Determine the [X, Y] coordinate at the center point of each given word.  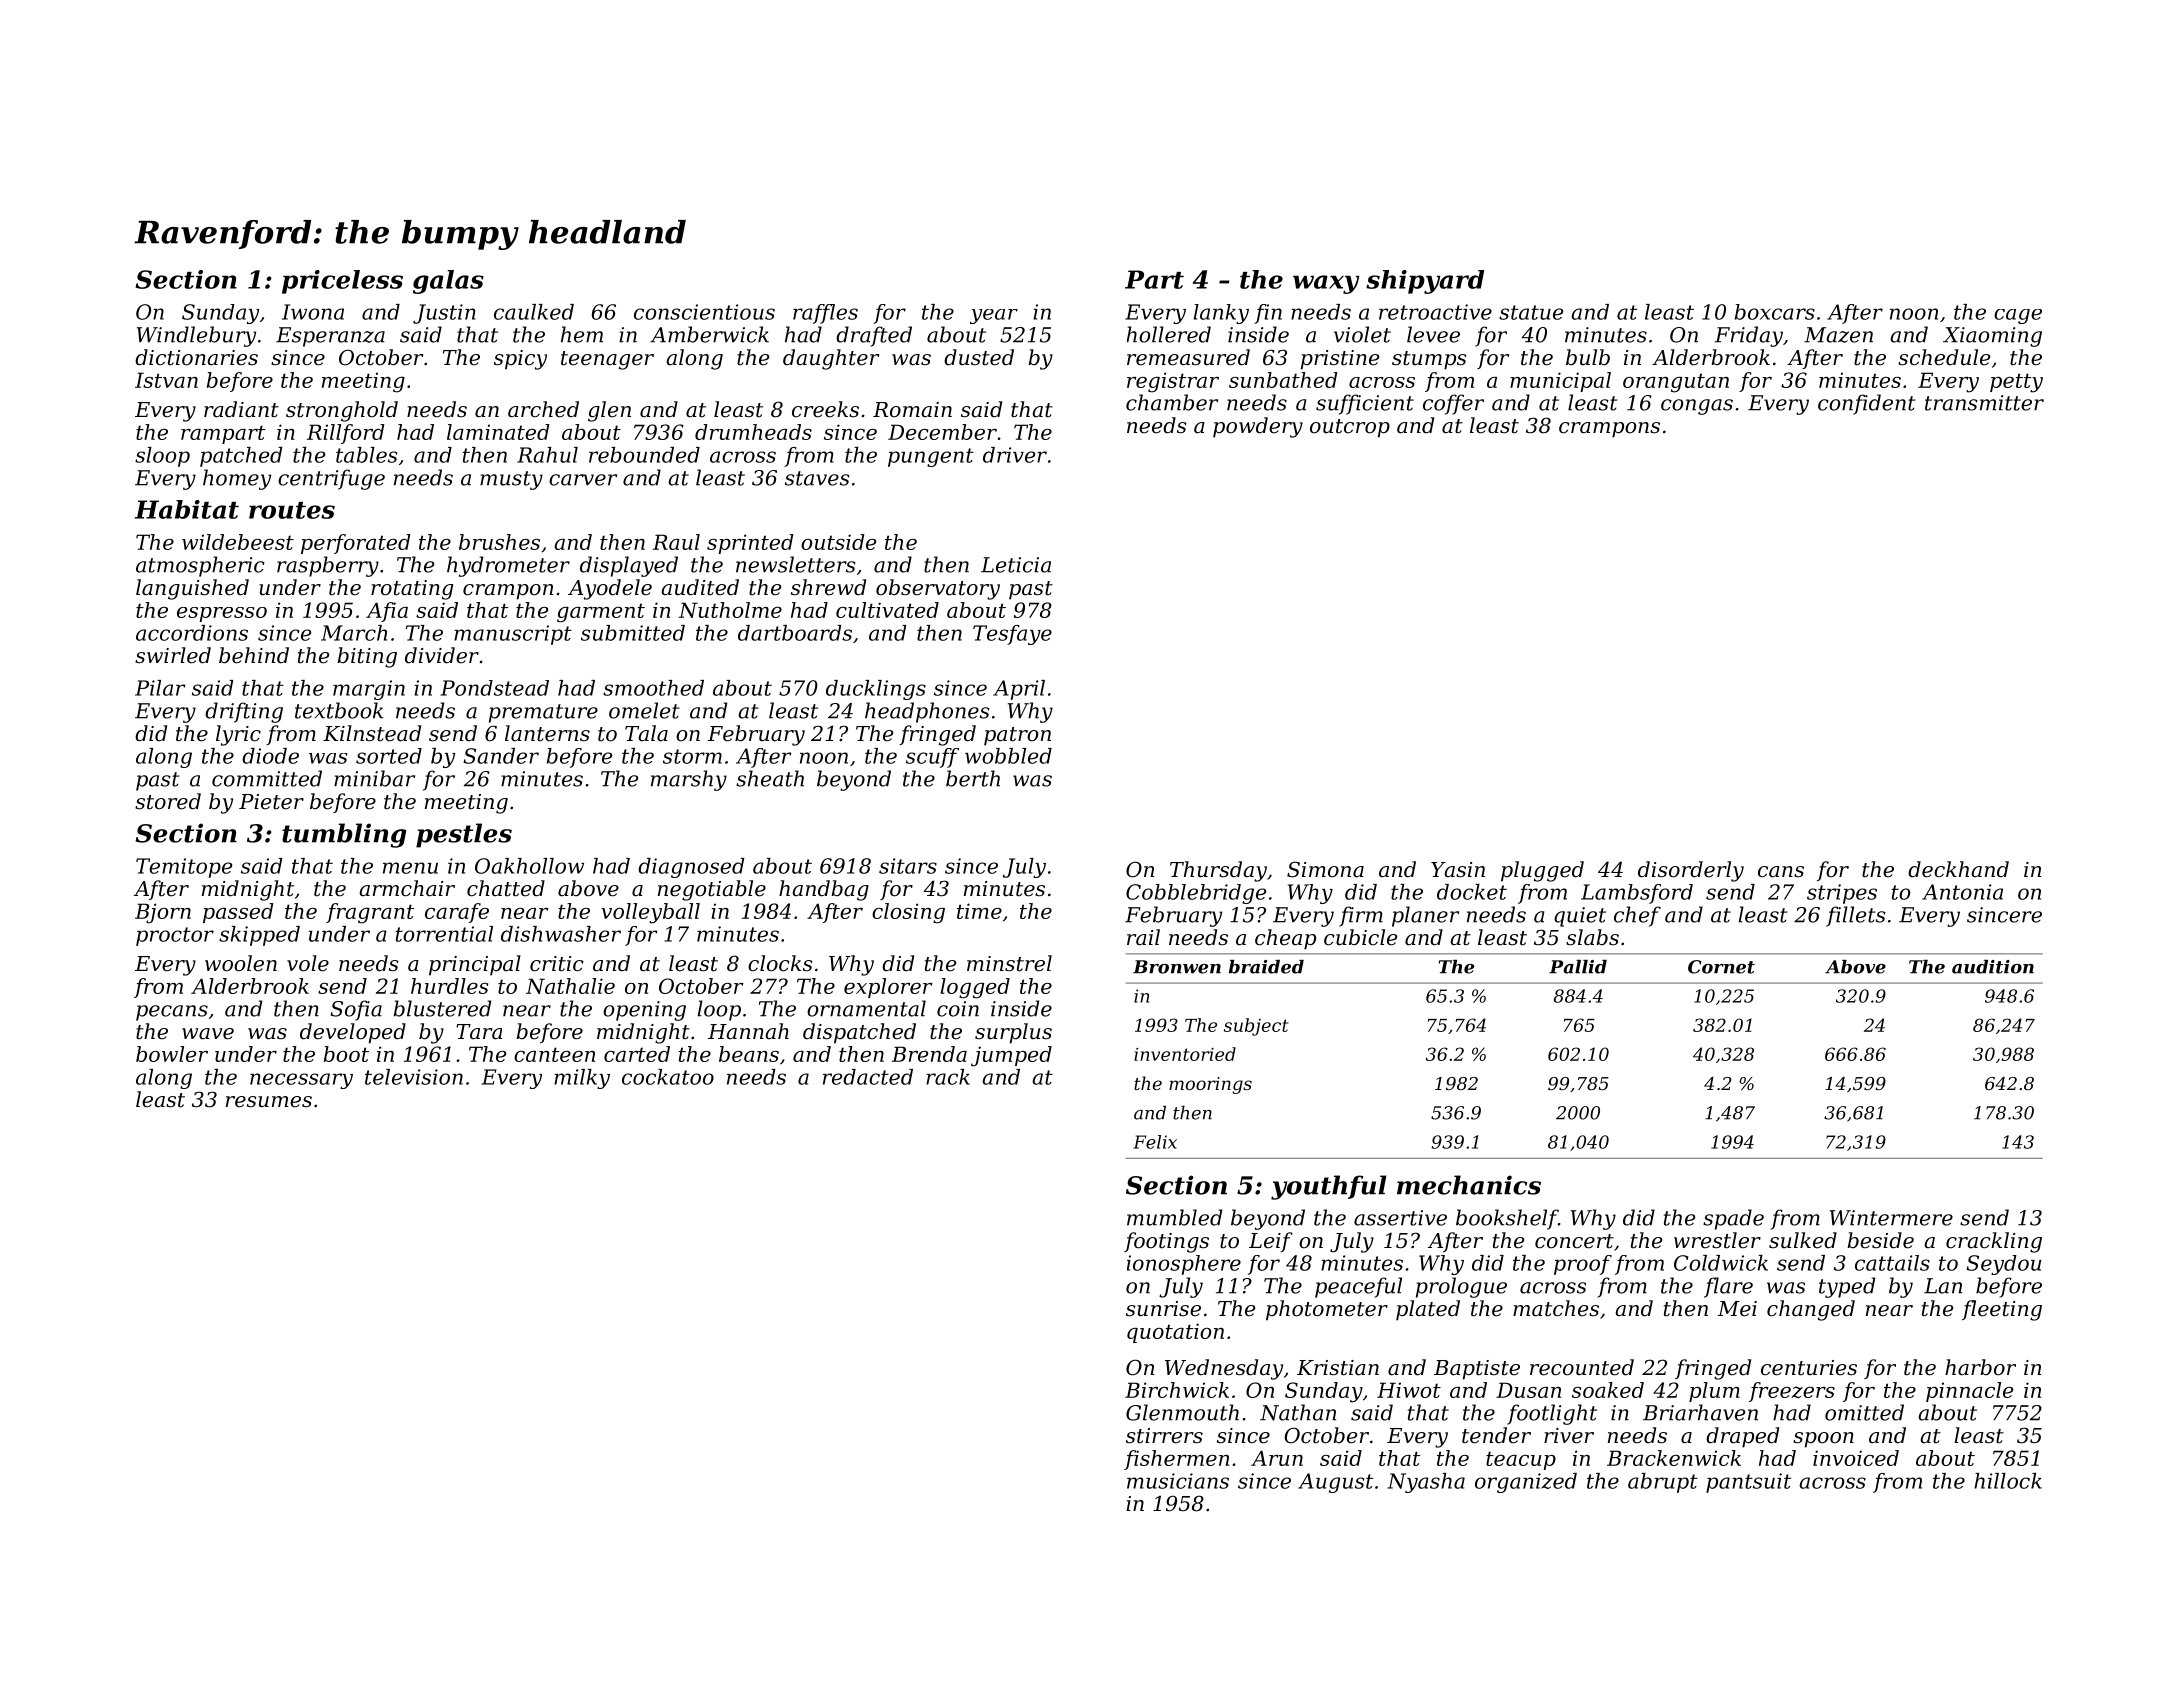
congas [1697, 407]
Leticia [1016, 565]
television [414, 1077]
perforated [356, 544]
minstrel [1009, 963]
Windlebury [196, 336]
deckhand [1958, 869]
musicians [1178, 1481]
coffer [1453, 404]
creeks [825, 409]
